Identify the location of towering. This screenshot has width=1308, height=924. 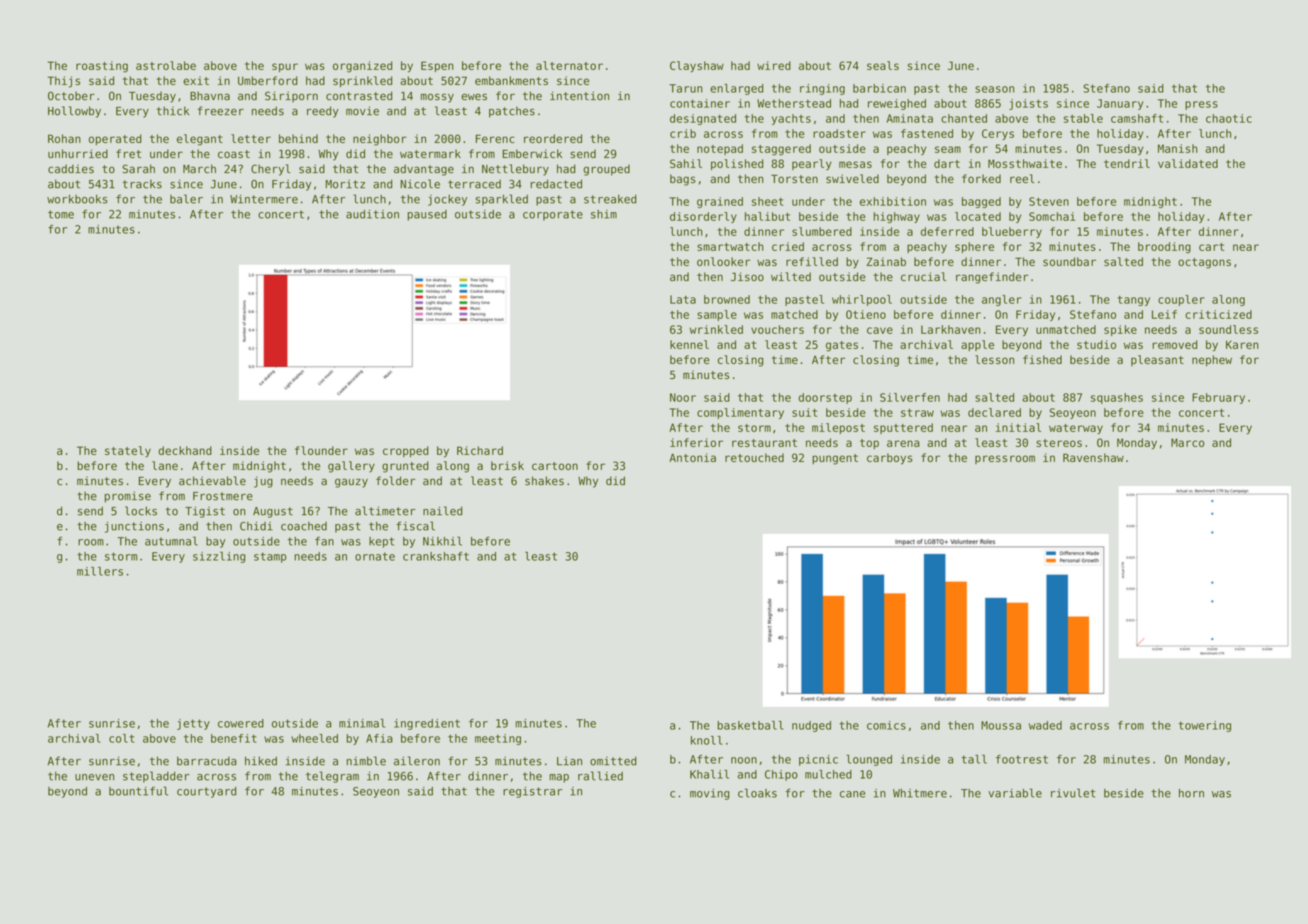
(1204, 726).
